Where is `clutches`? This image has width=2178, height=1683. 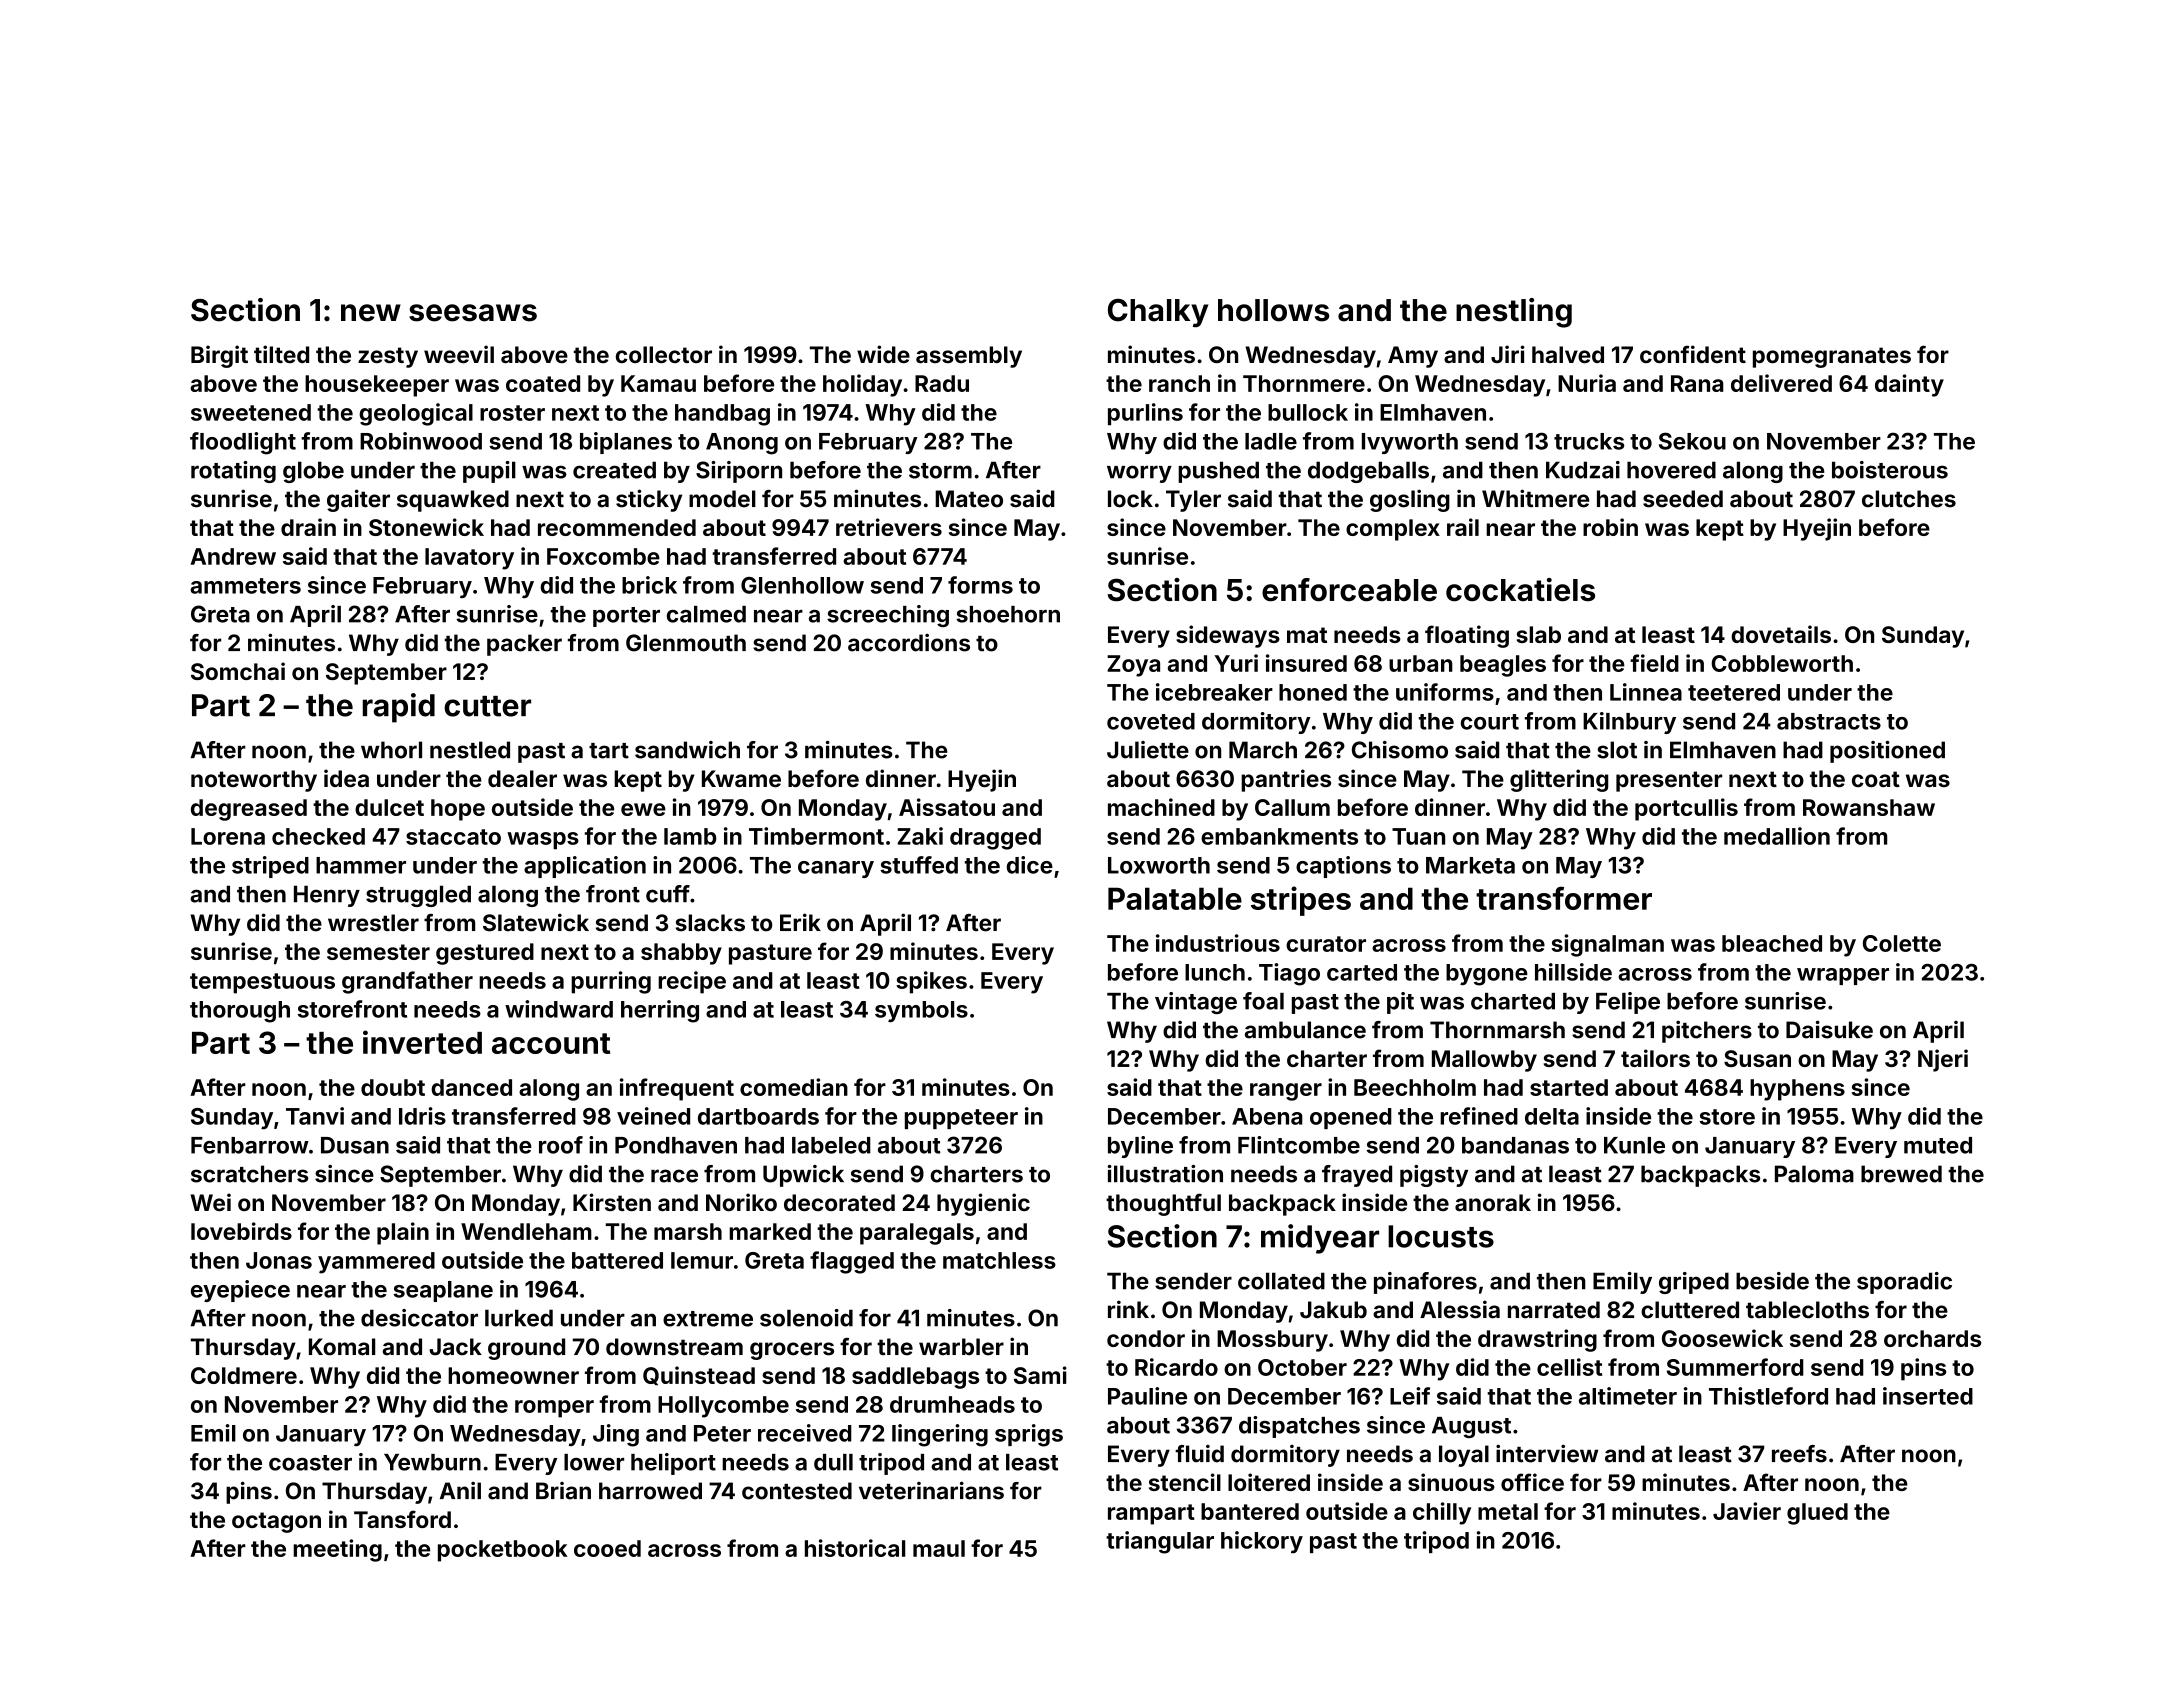
clutches is located at coordinates (1909, 499).
